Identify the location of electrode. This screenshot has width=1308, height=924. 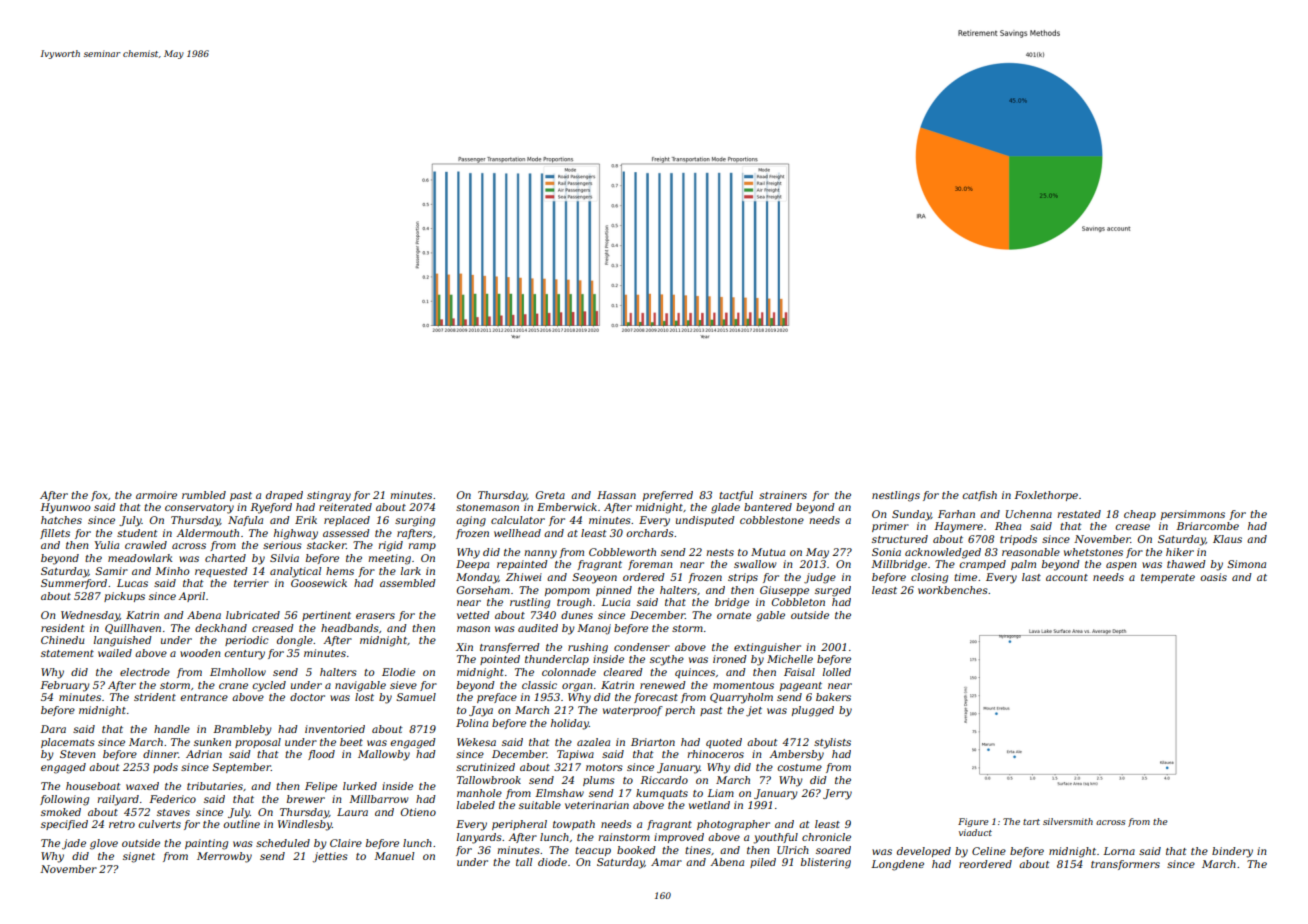
(145, 672).
